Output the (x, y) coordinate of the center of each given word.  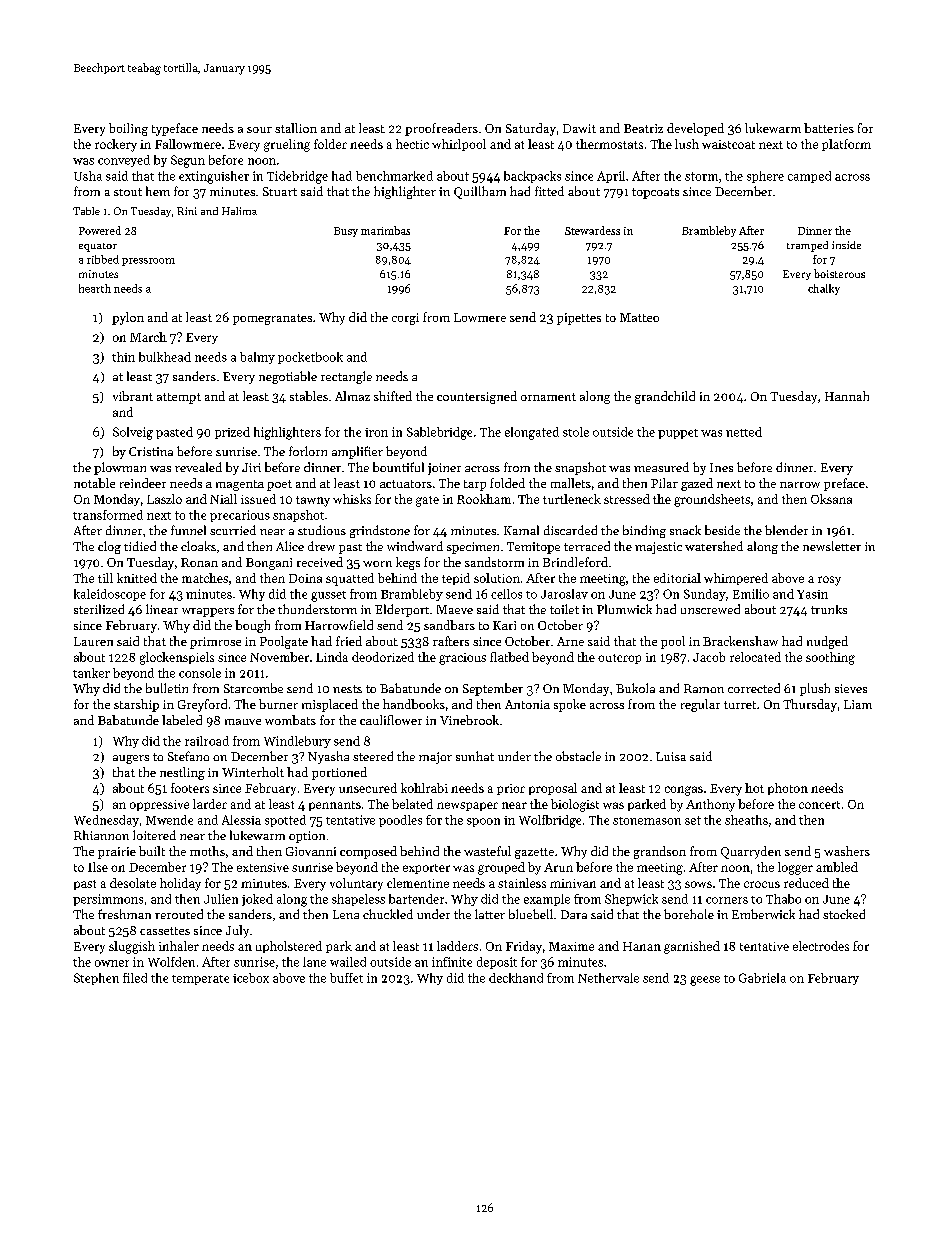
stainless (522, 883)
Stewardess (592, 230)
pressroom (148, 262)
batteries (829, 128)
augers (131, 759)
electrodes (821, 946)
